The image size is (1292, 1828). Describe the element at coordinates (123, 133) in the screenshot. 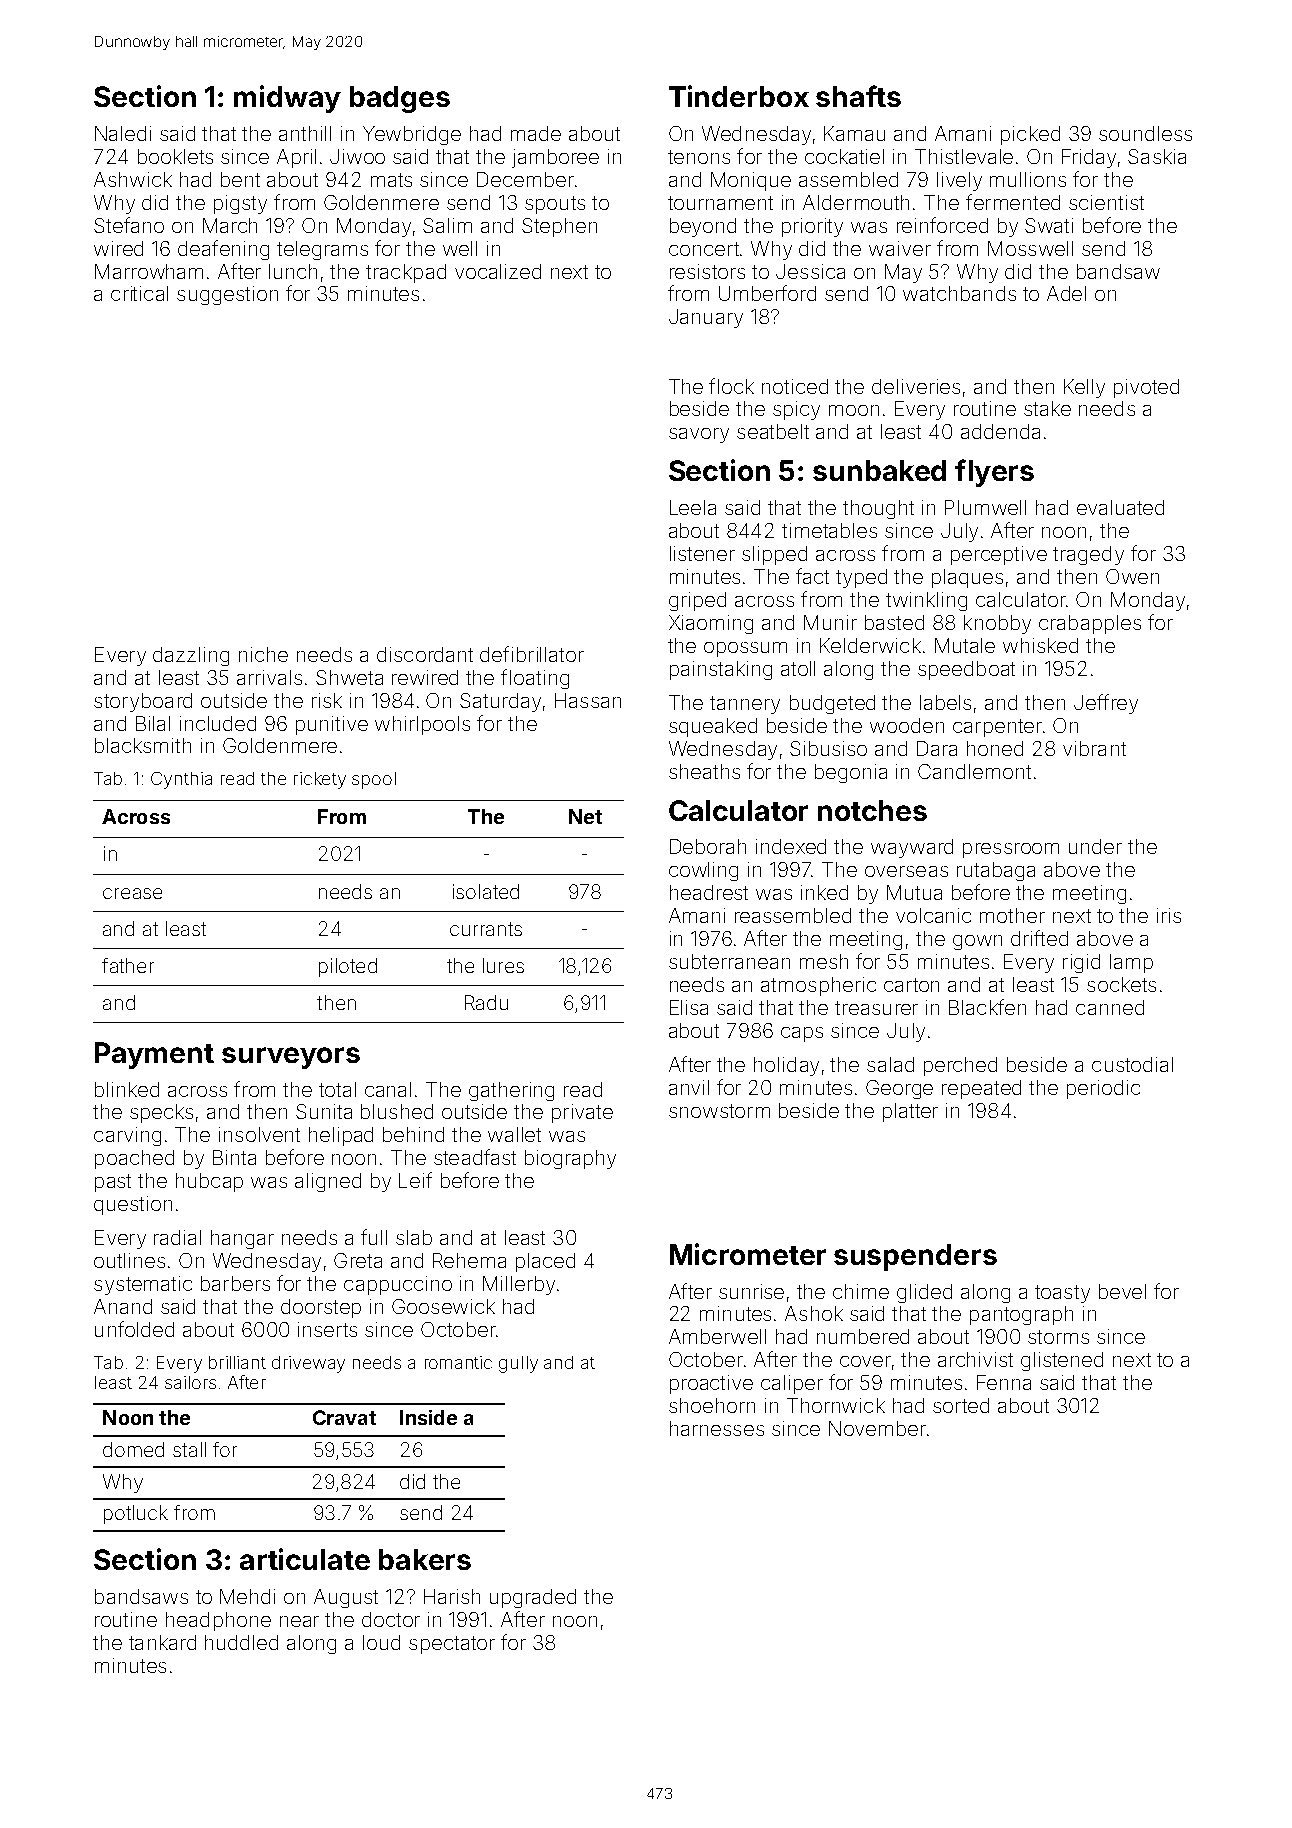

I see `Naledi` at that location.
